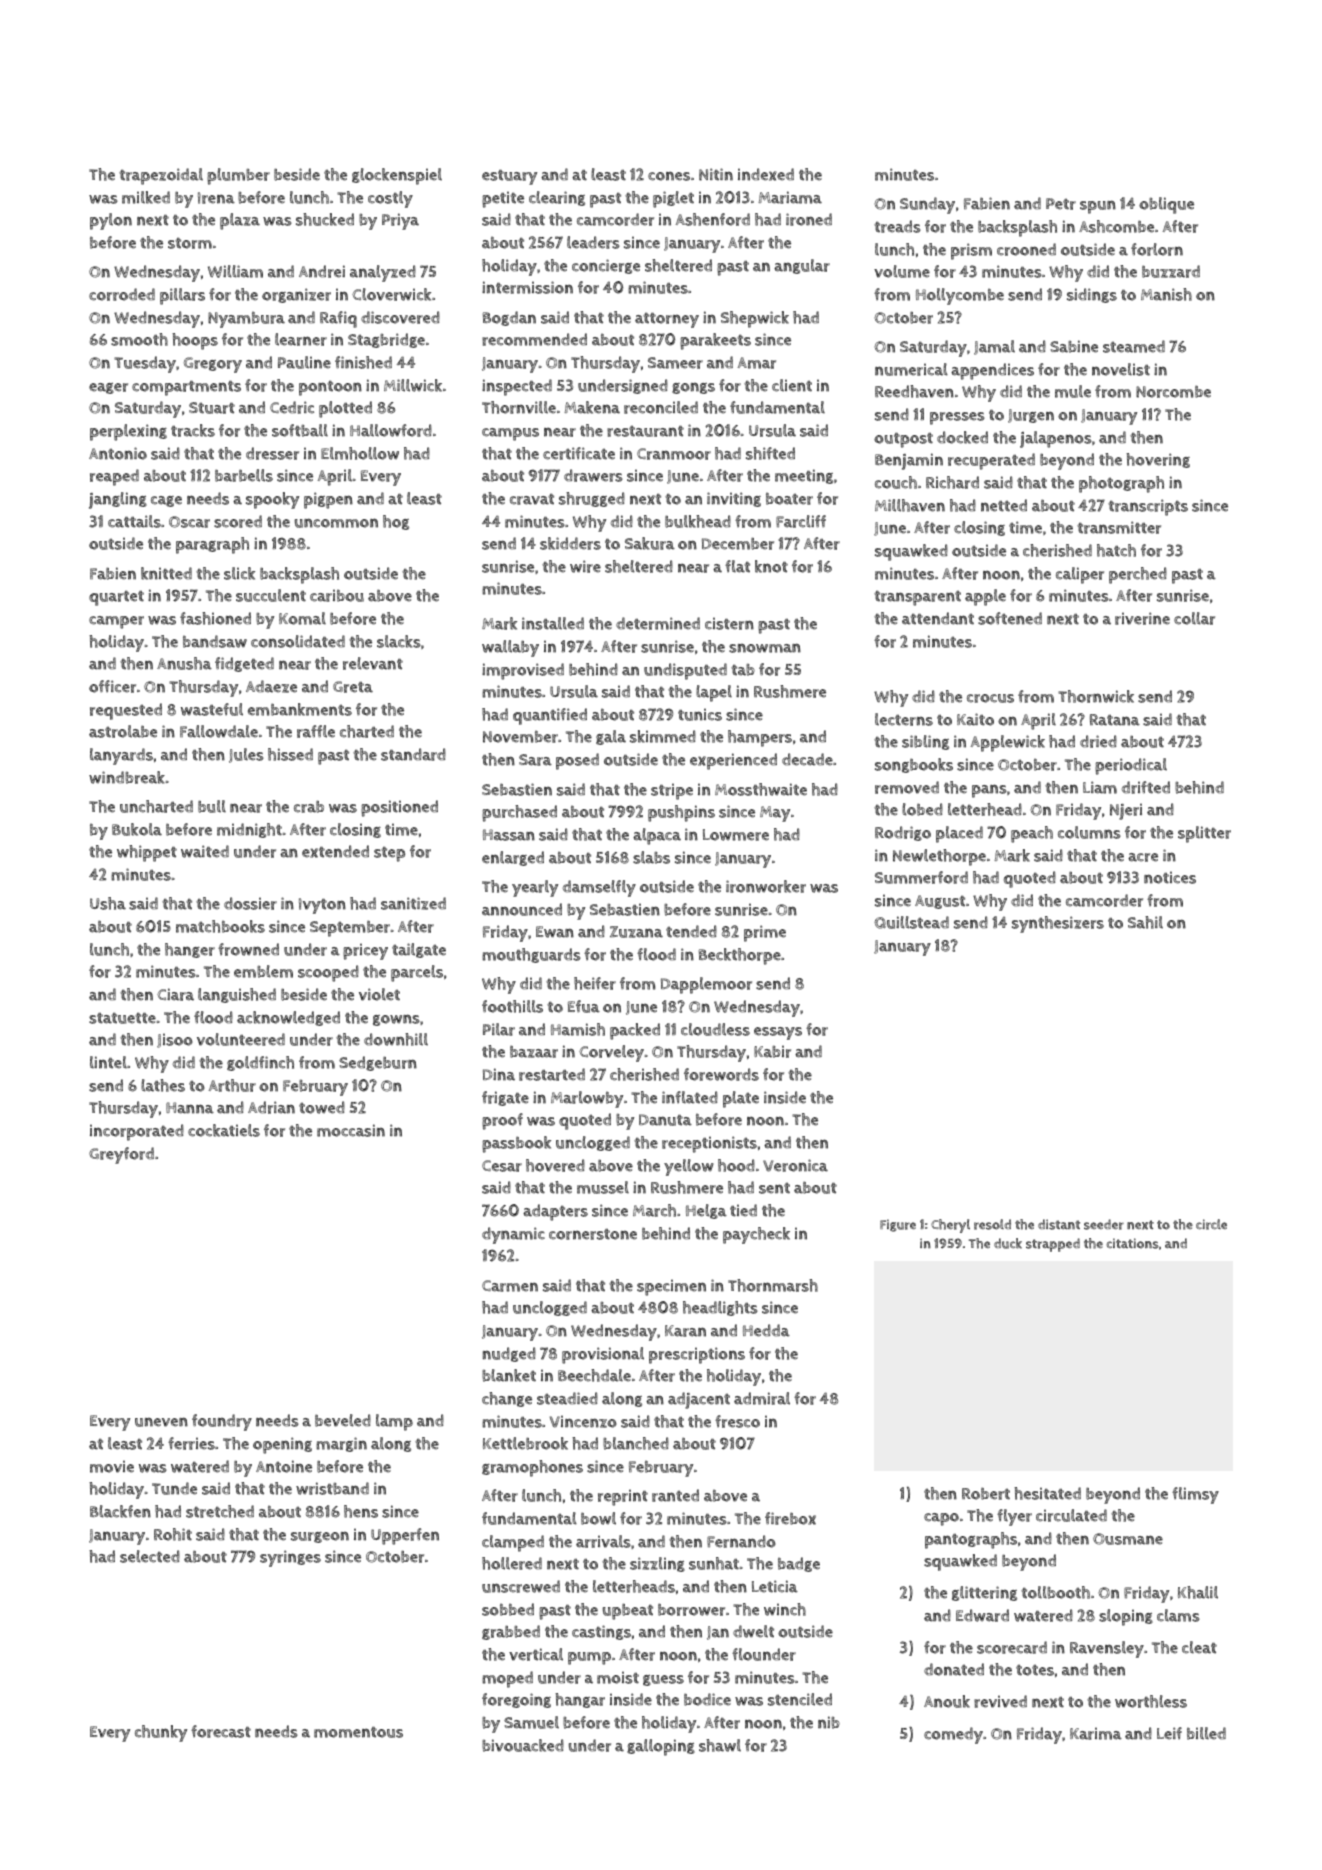 The width and height of the image is (1322, 1870). Describe the element at coordinates (1195, 1495) in the image. I see `flimsy` at that location.
